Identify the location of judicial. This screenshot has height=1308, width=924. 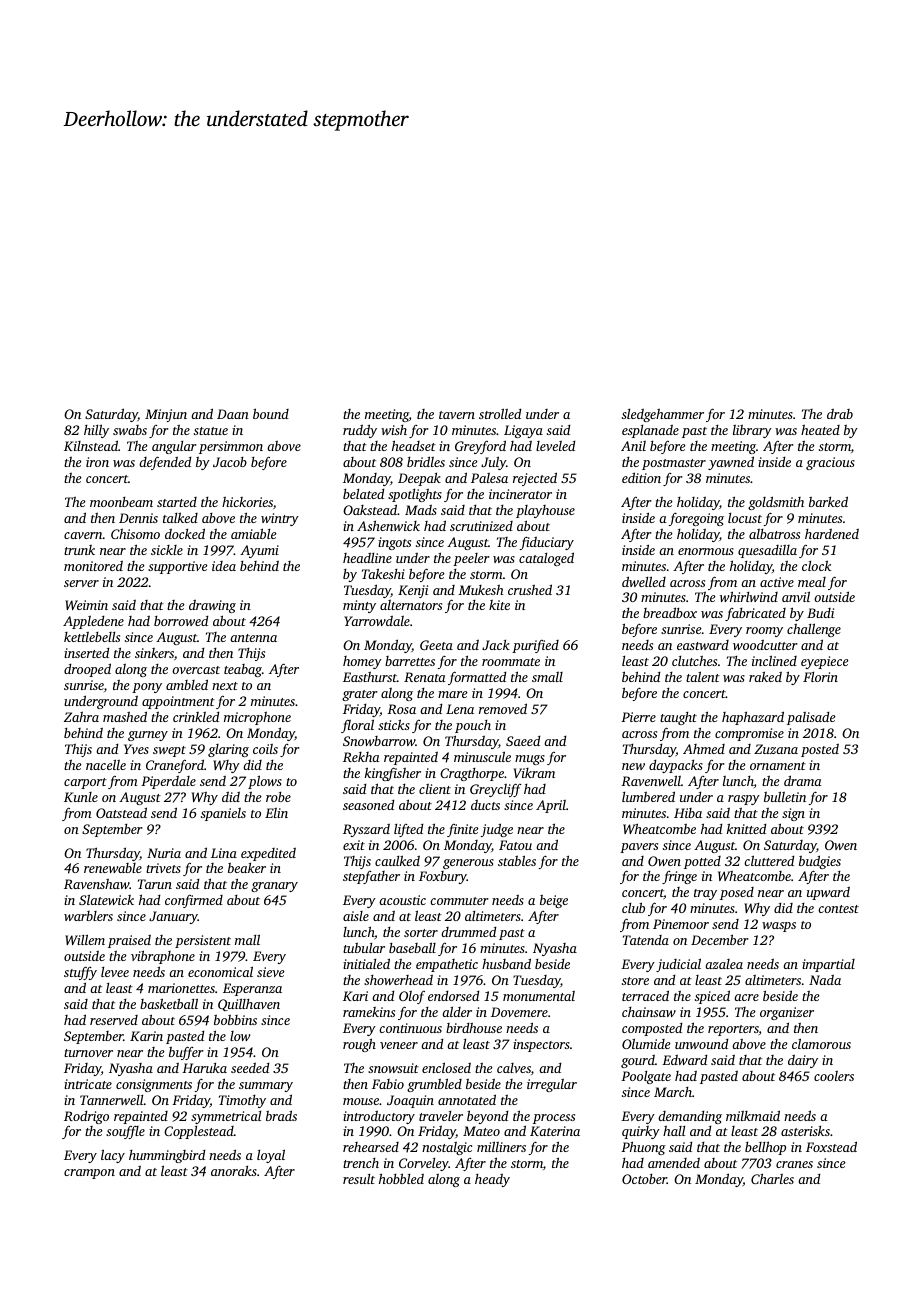
(678, 965).
